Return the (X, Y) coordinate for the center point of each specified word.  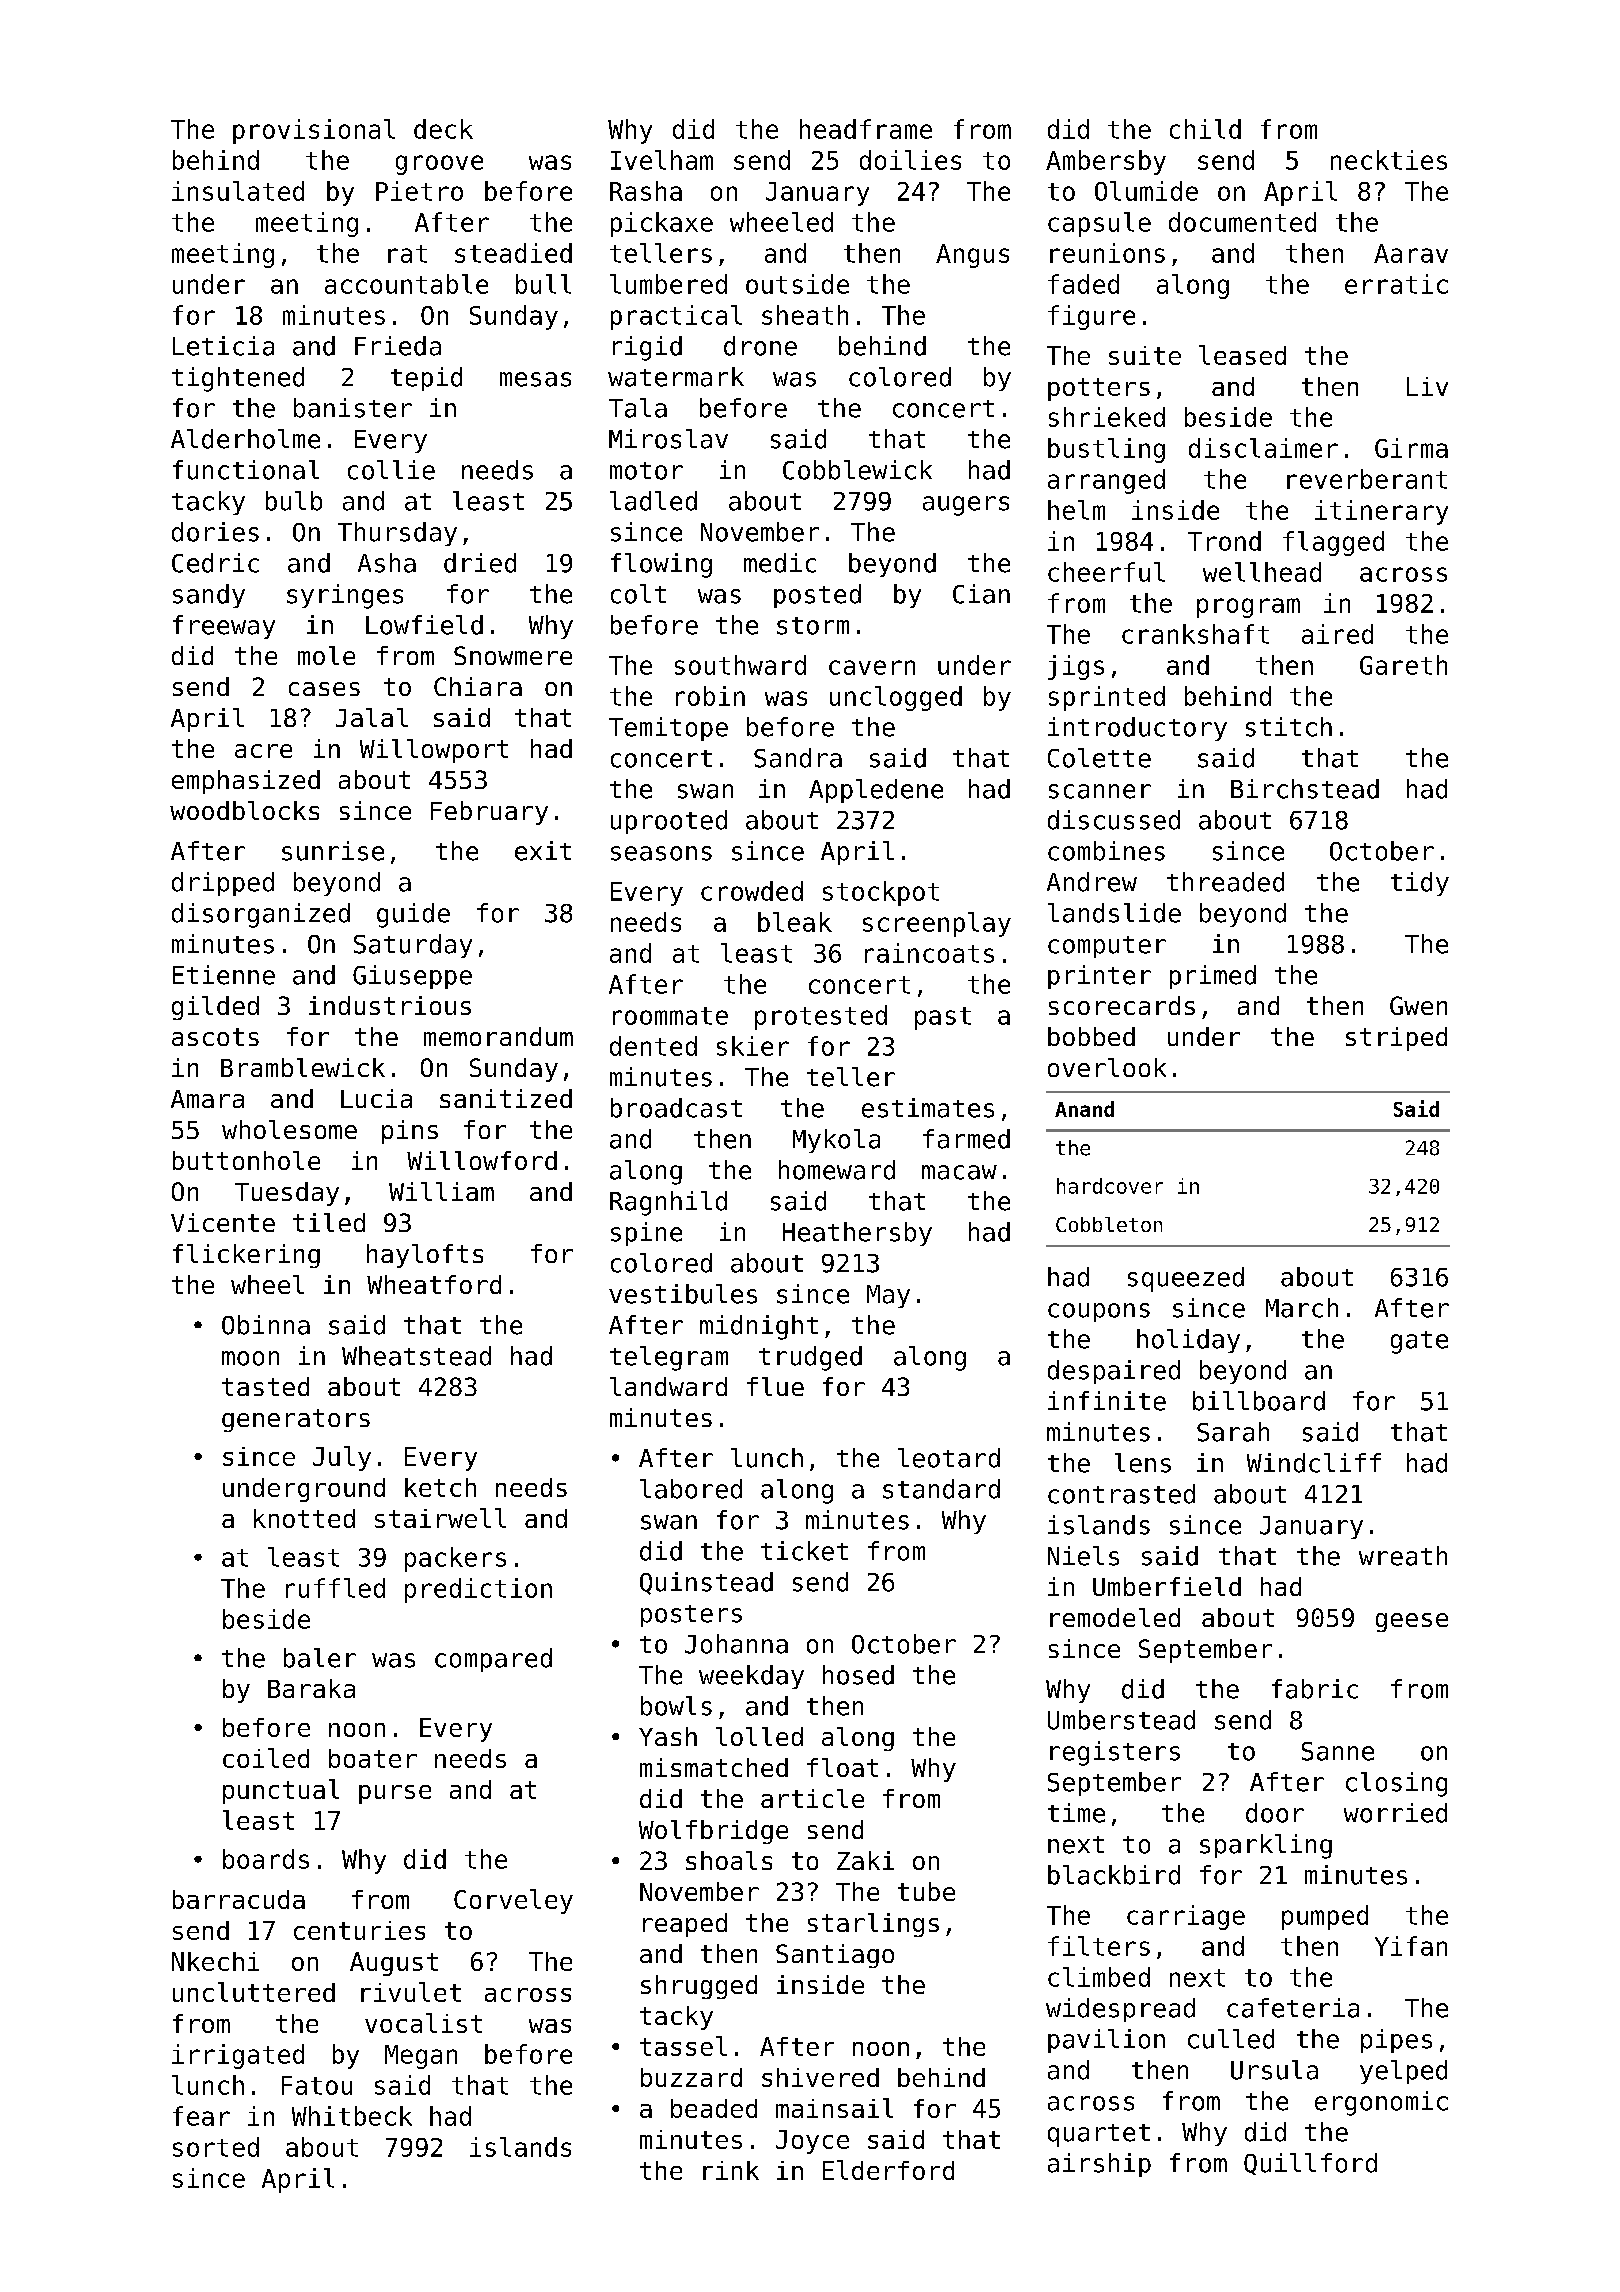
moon (250, 1358)
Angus (972, 256)
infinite (1107, 1401)
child (1205, 129)
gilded (215, 1008)
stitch (1289, 727)
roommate (670, 1016)
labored (691, 1489)
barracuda (239, 1899)
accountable (406, 284)
